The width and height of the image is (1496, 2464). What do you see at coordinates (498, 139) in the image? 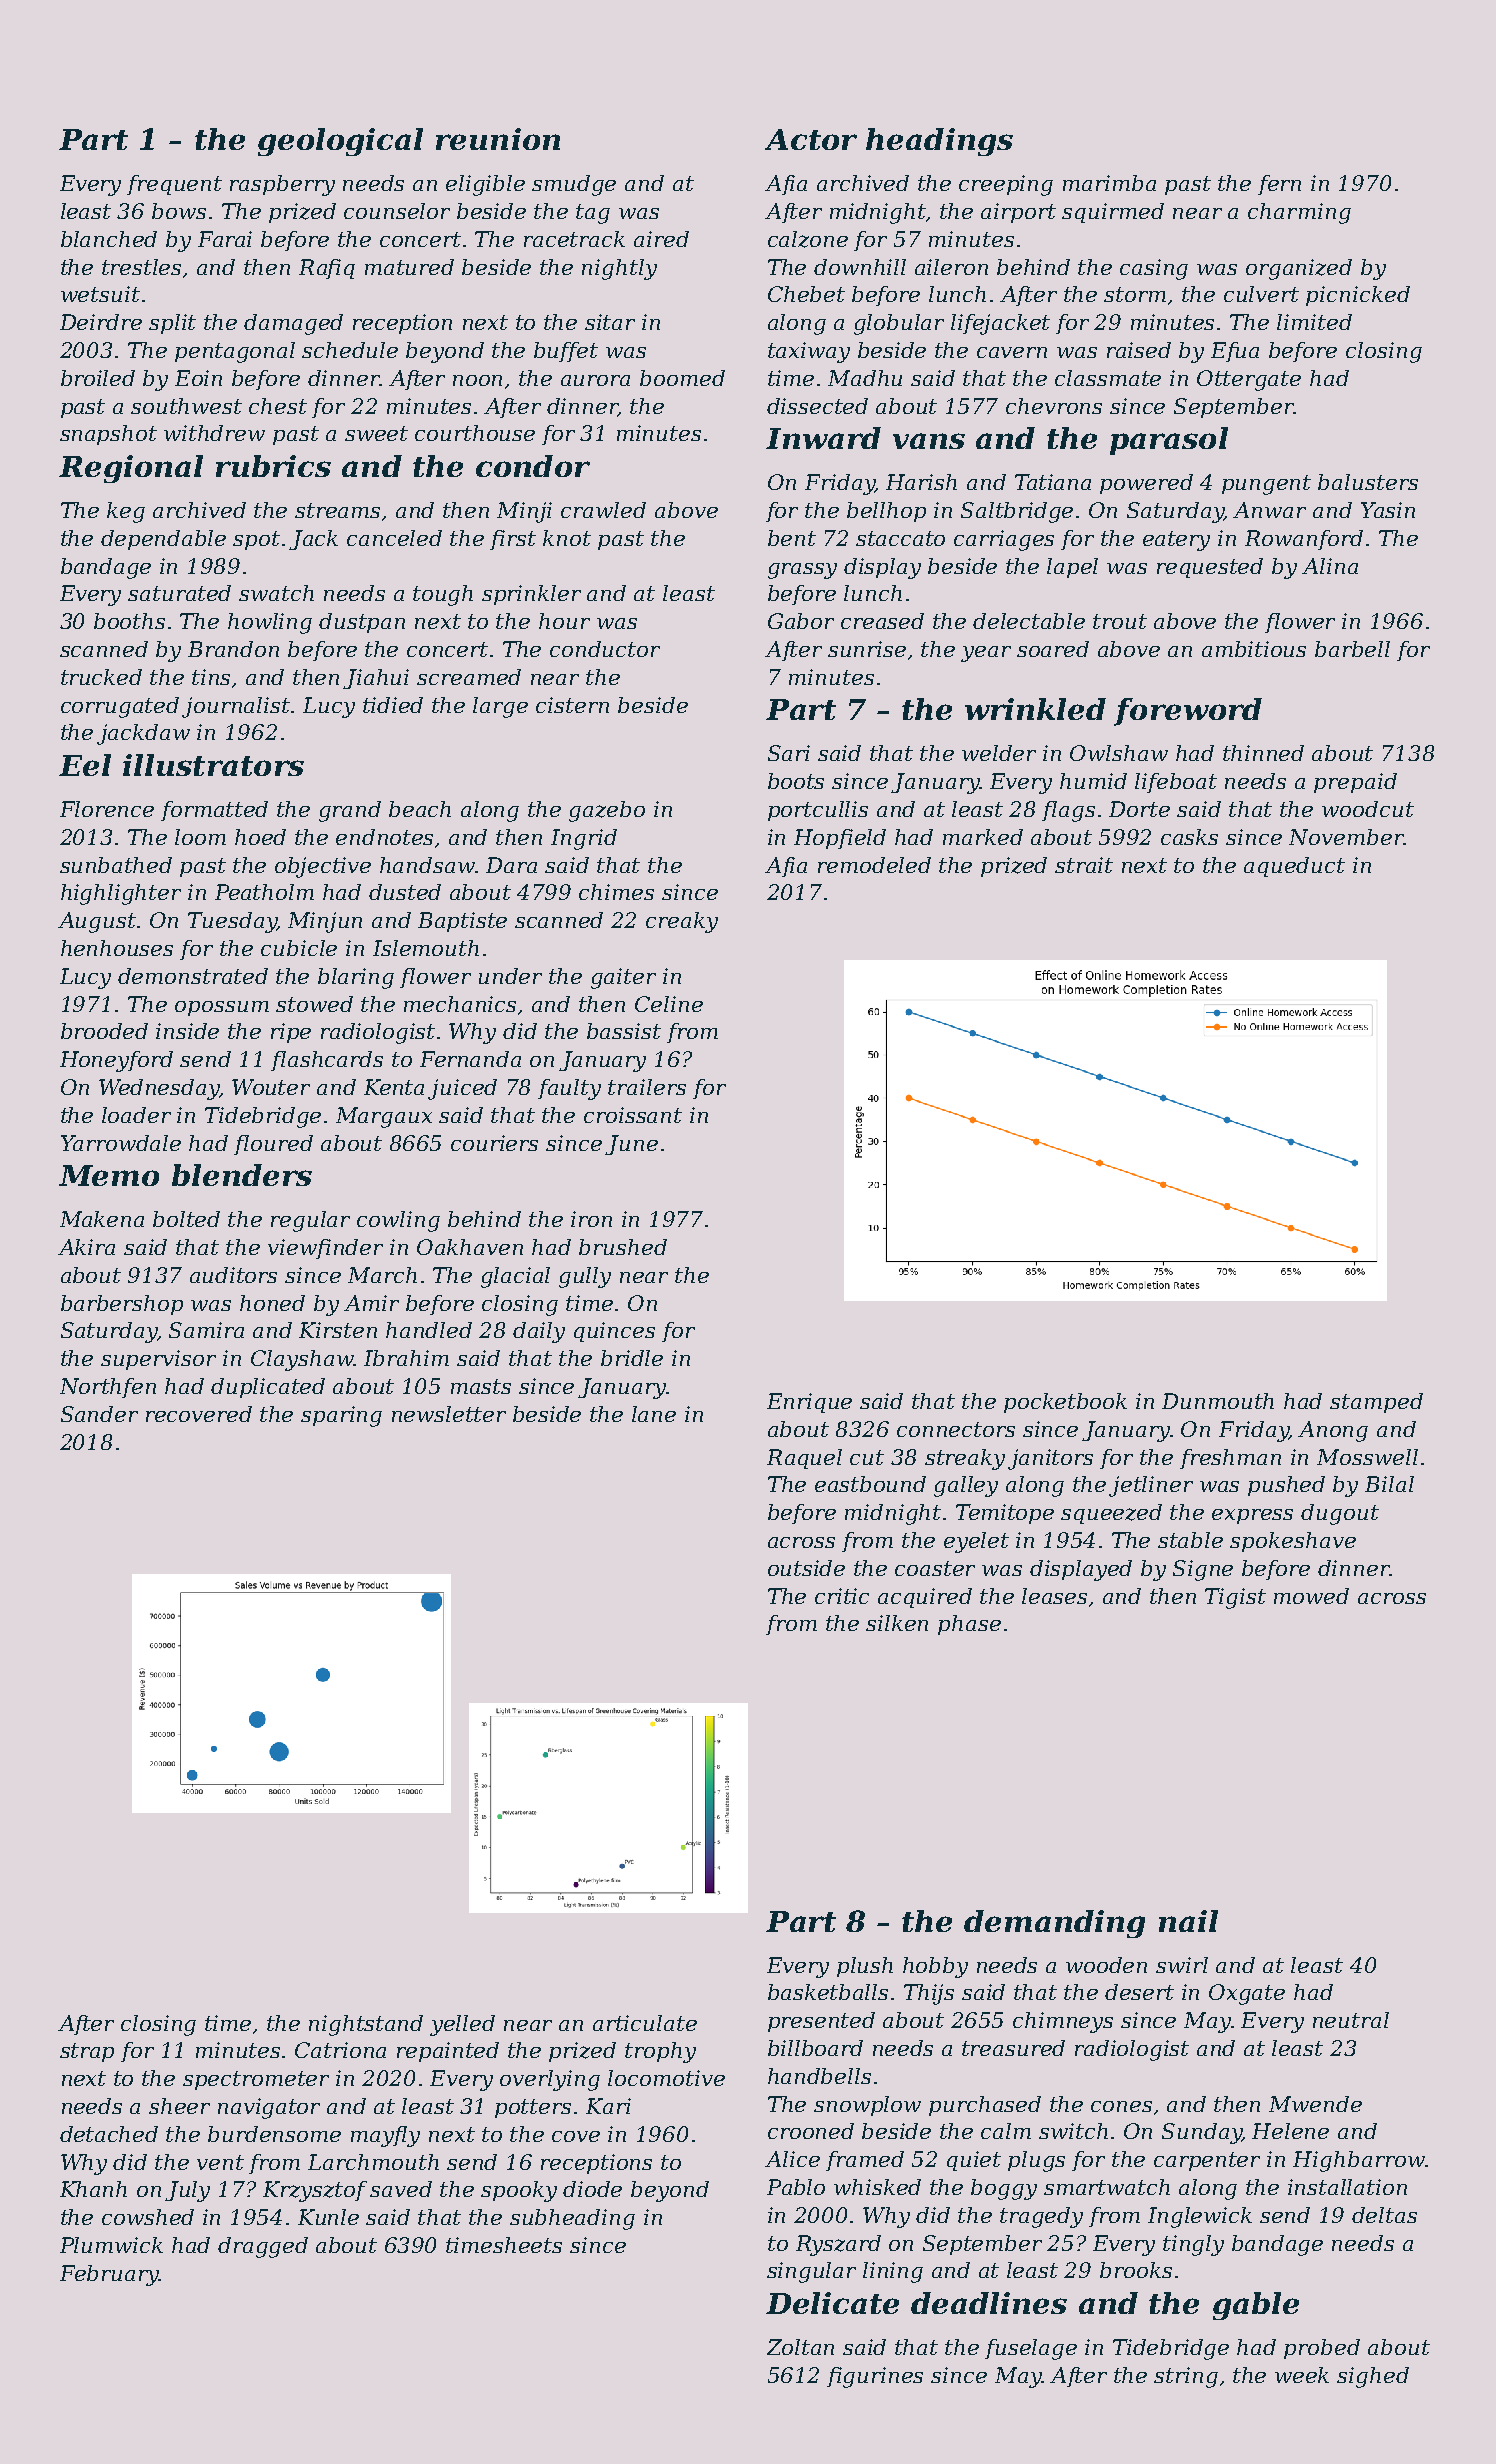
I see `reunion` at bounding box center [498, 139].
